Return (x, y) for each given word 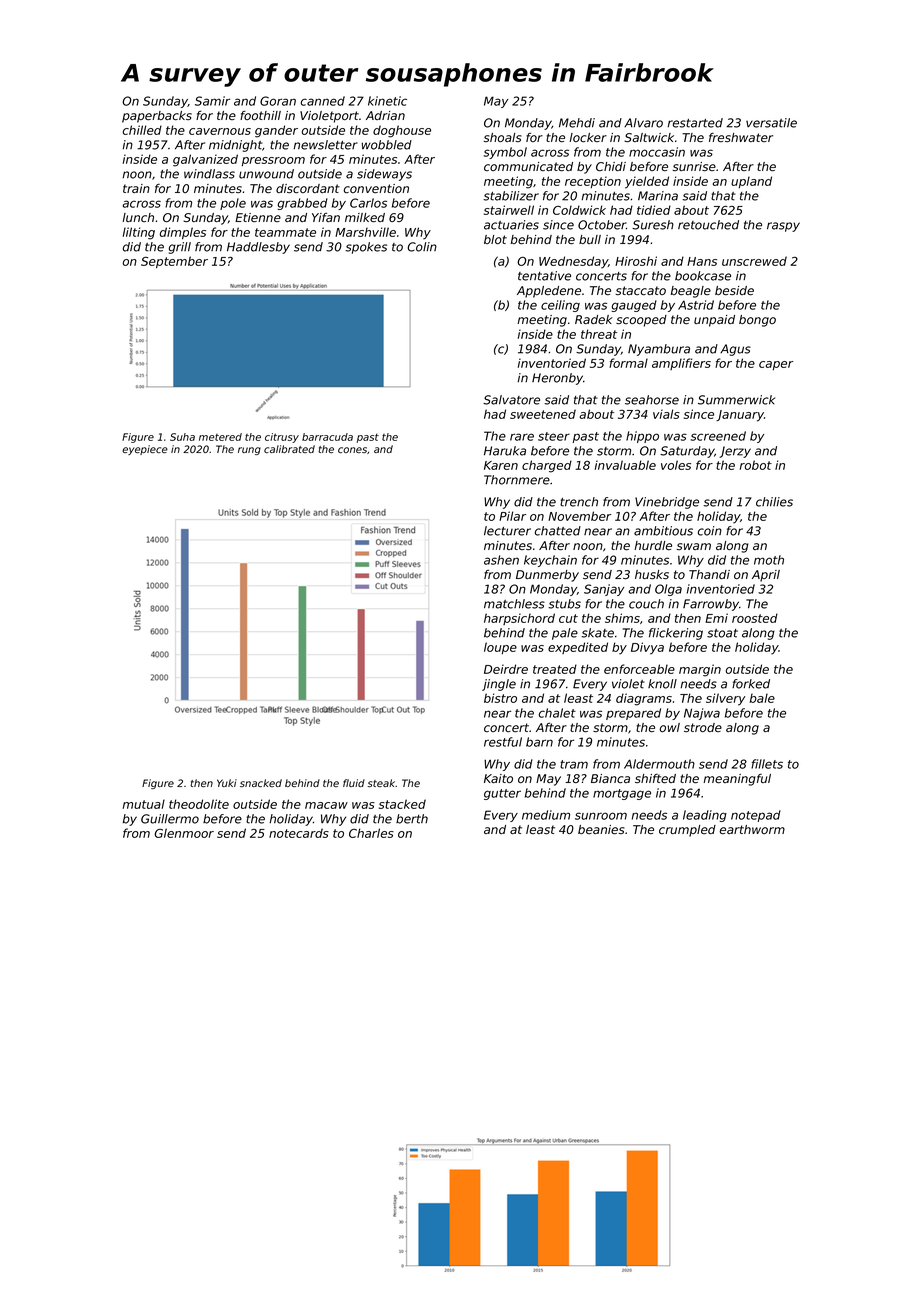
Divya (647, 648)
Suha (182, 437)
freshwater (741, 137)
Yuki (227, 783)
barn (539, 742)
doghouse (402, 131)
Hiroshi (636, 261)
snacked (261, 783)
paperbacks (157, 117)
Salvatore (511, 400)
